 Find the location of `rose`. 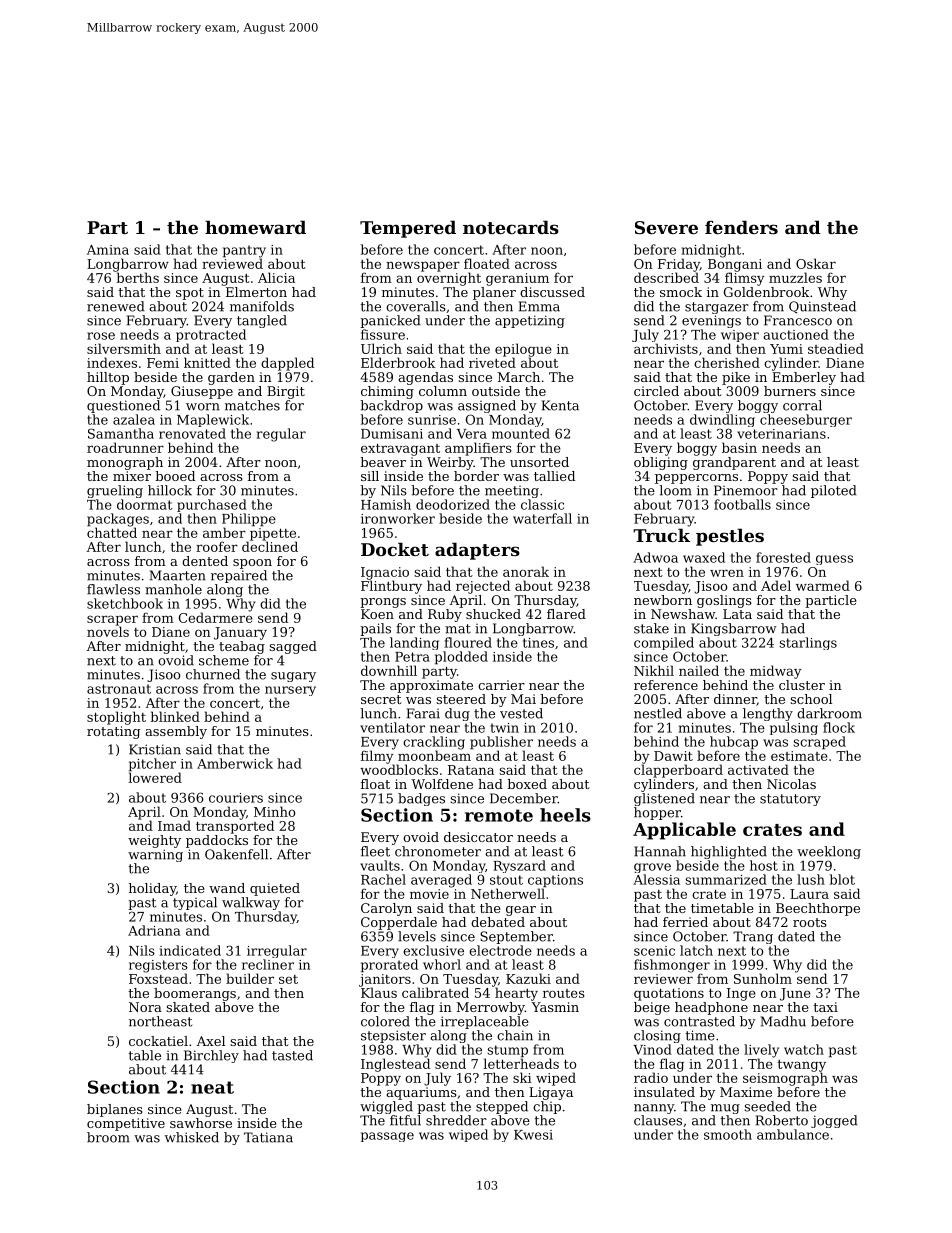

rose is located at coordinates (101, 336).
